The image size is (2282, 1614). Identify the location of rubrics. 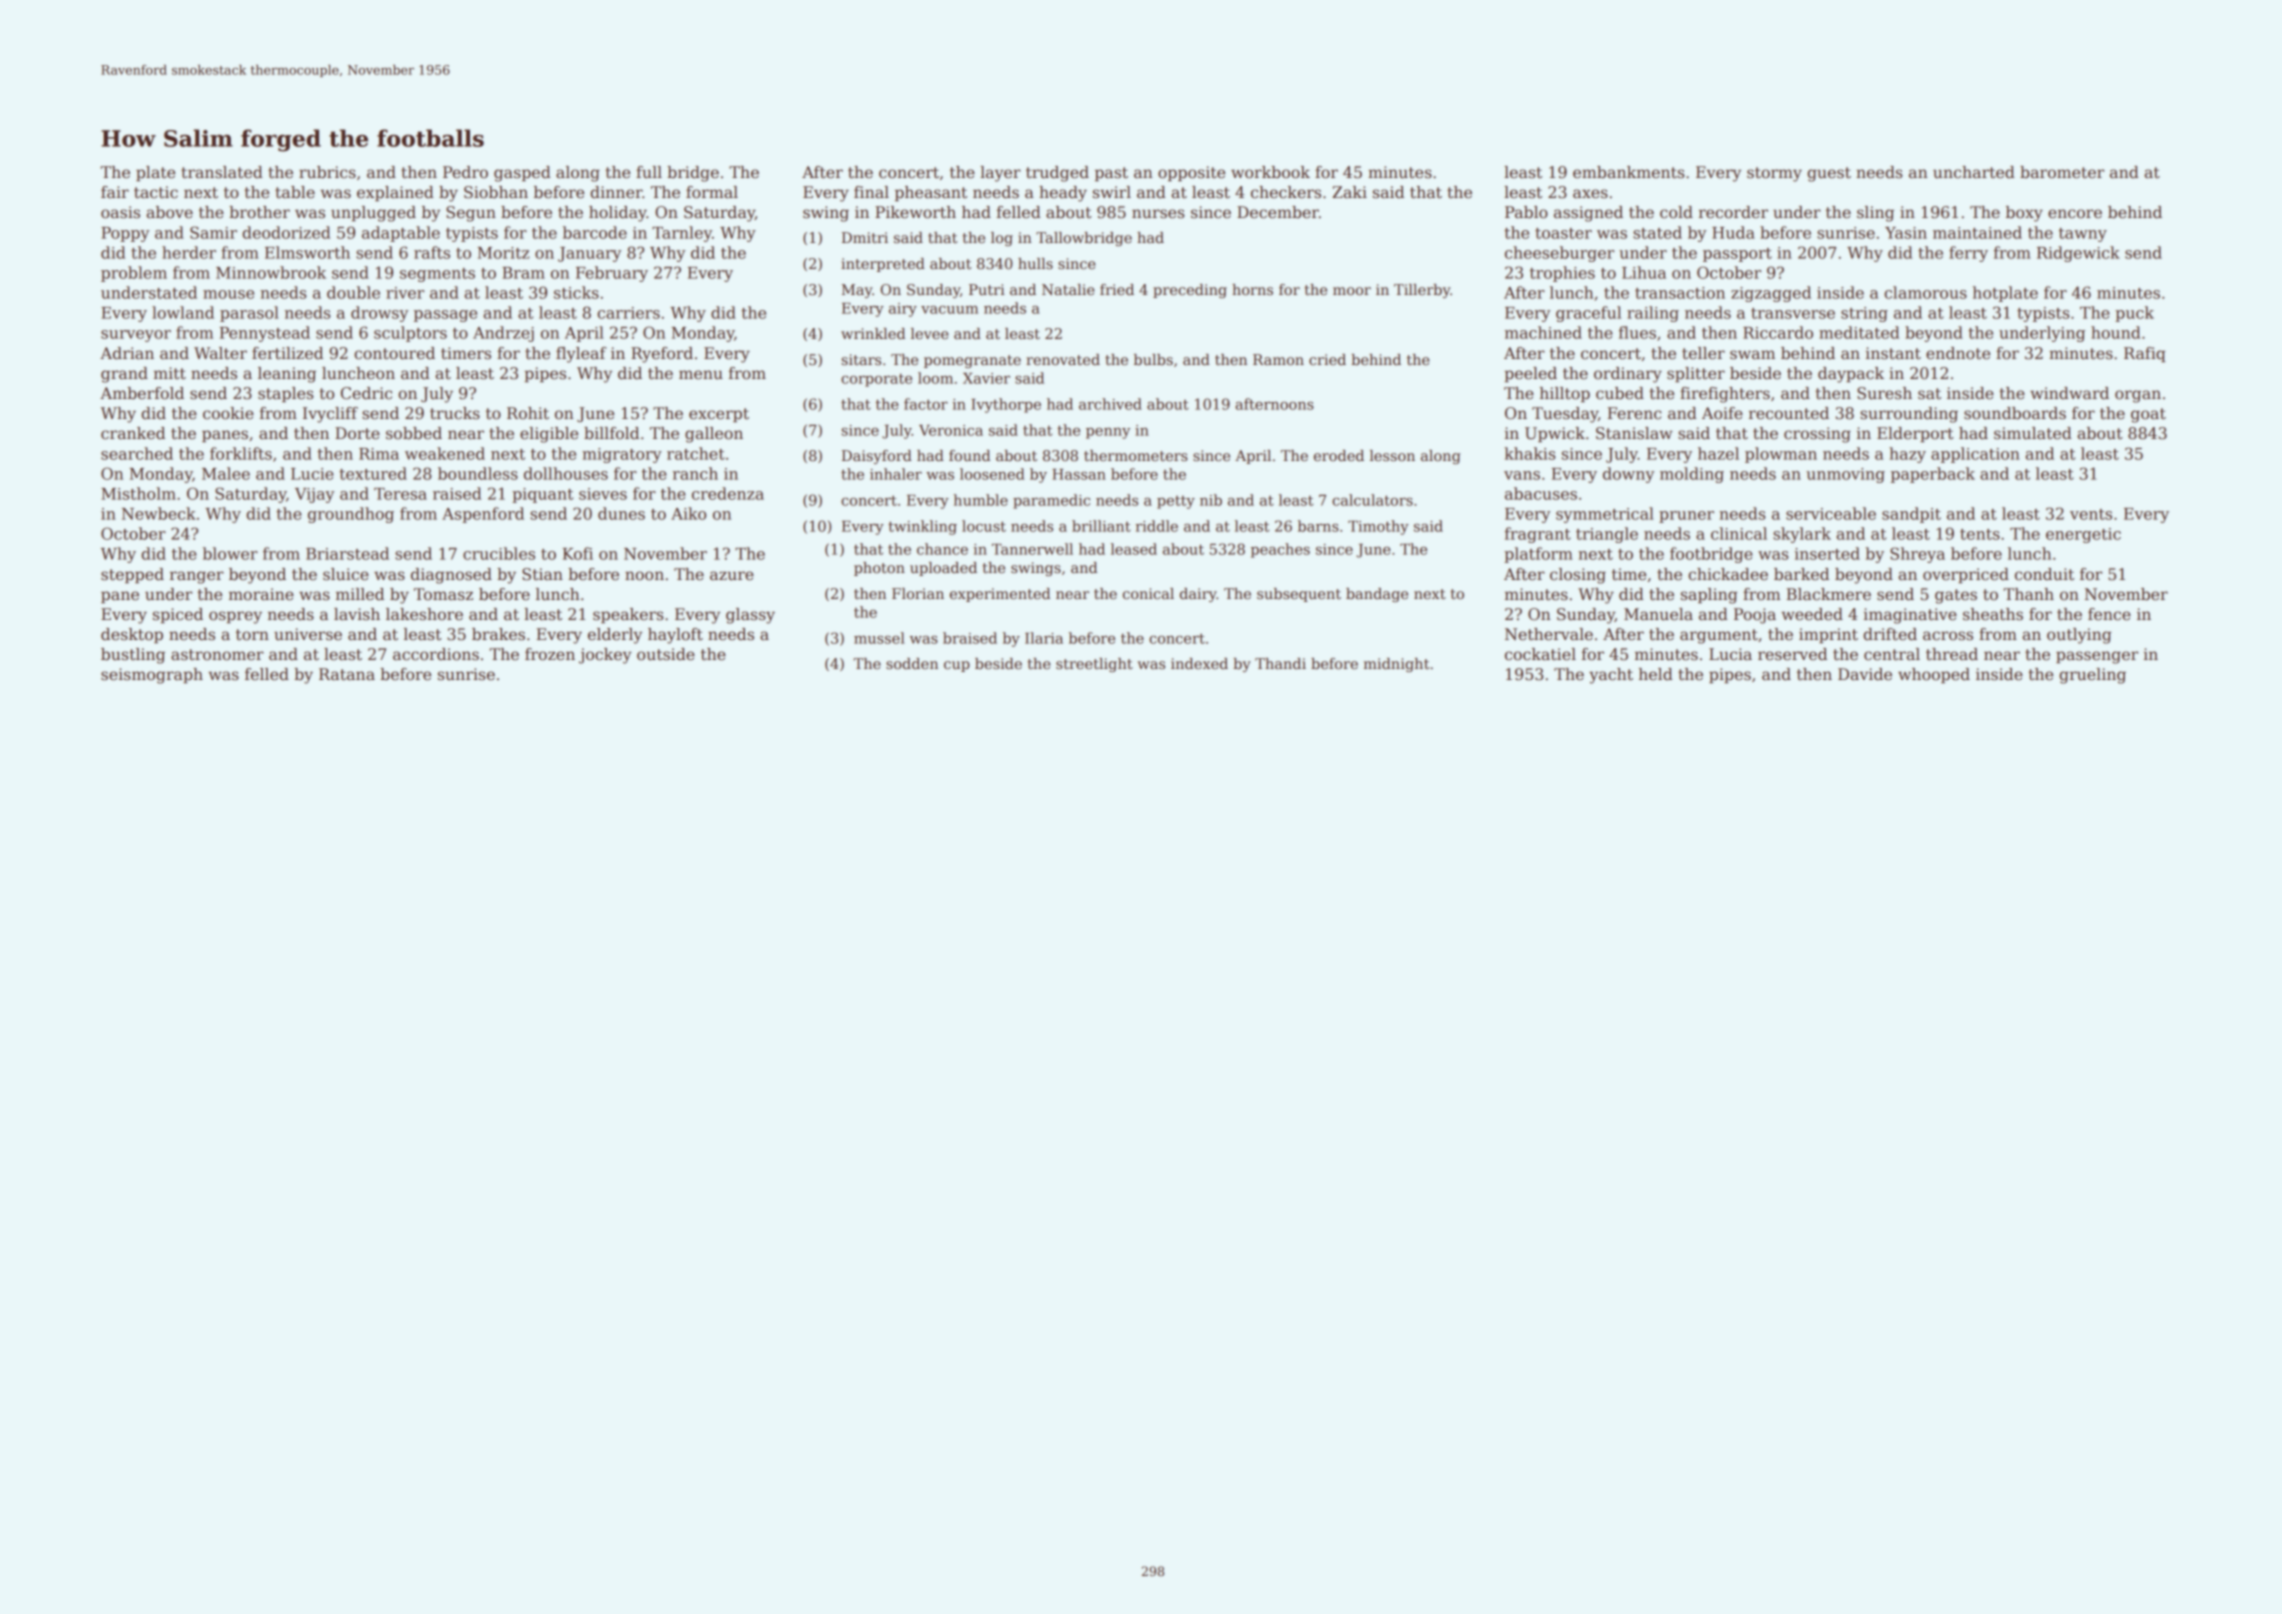
(327, 172).
